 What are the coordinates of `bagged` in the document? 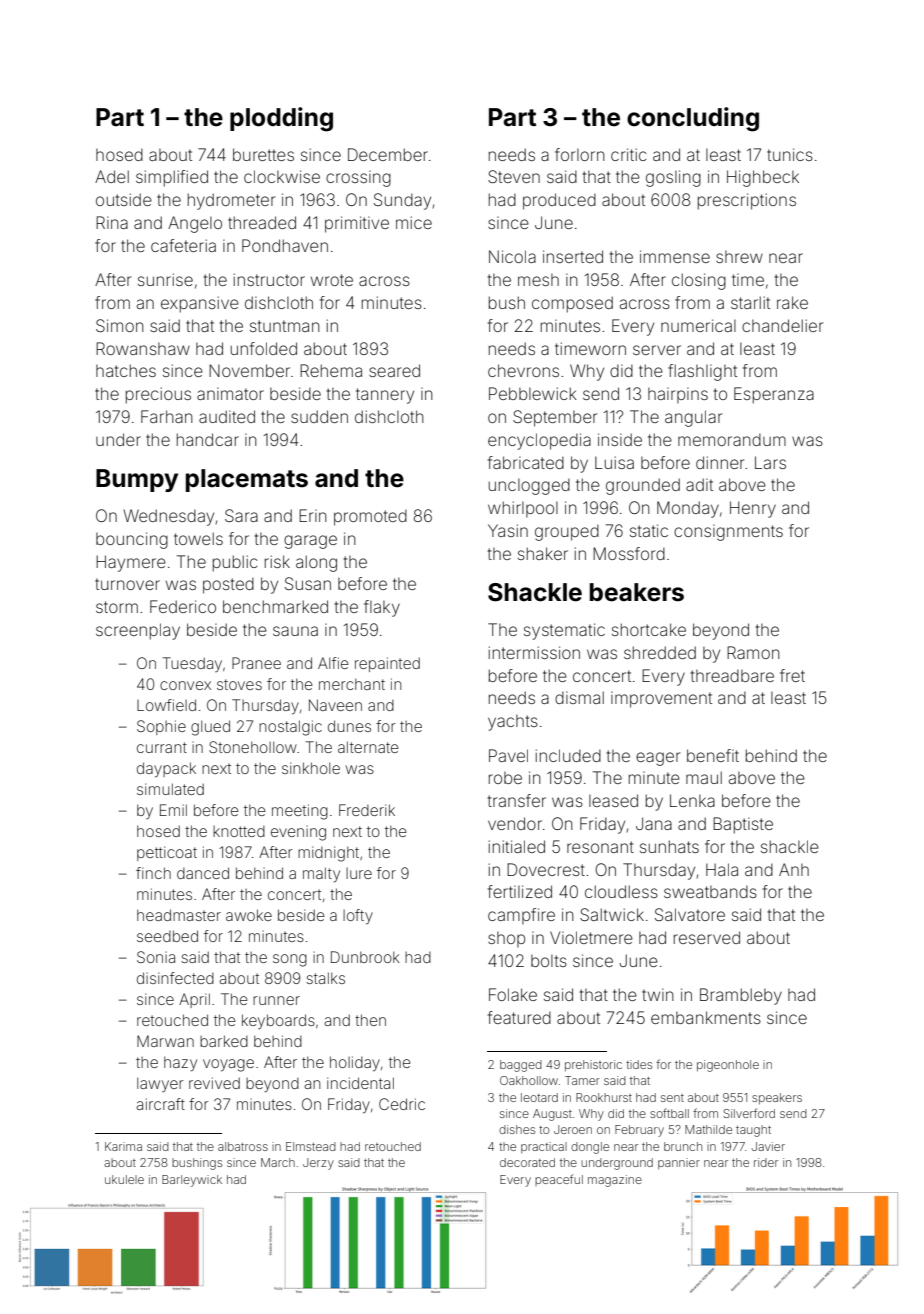 It's located at (521, 1066).
